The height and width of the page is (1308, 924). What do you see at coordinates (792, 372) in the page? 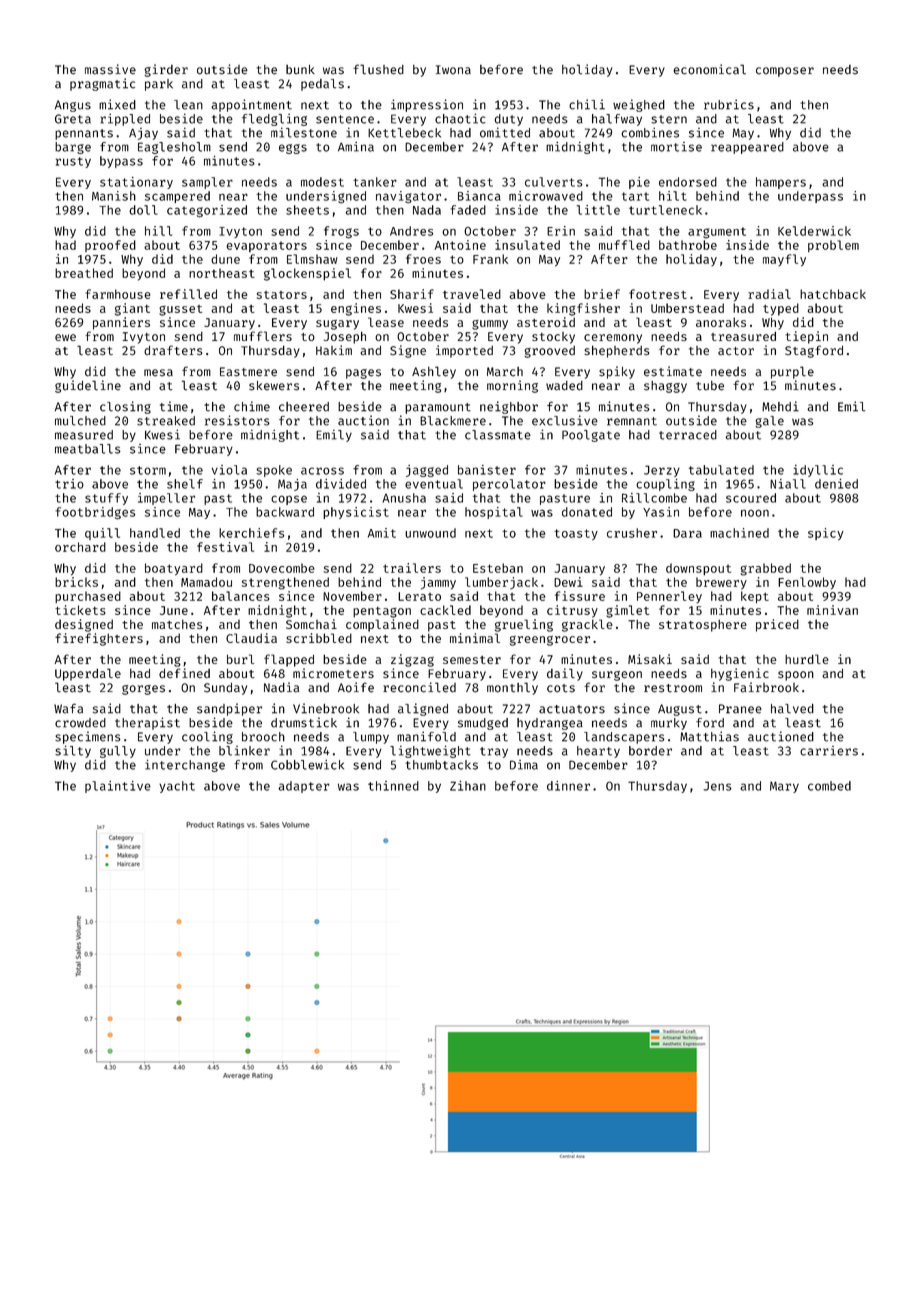
I see `purple` at bounding box center [792, 372].
